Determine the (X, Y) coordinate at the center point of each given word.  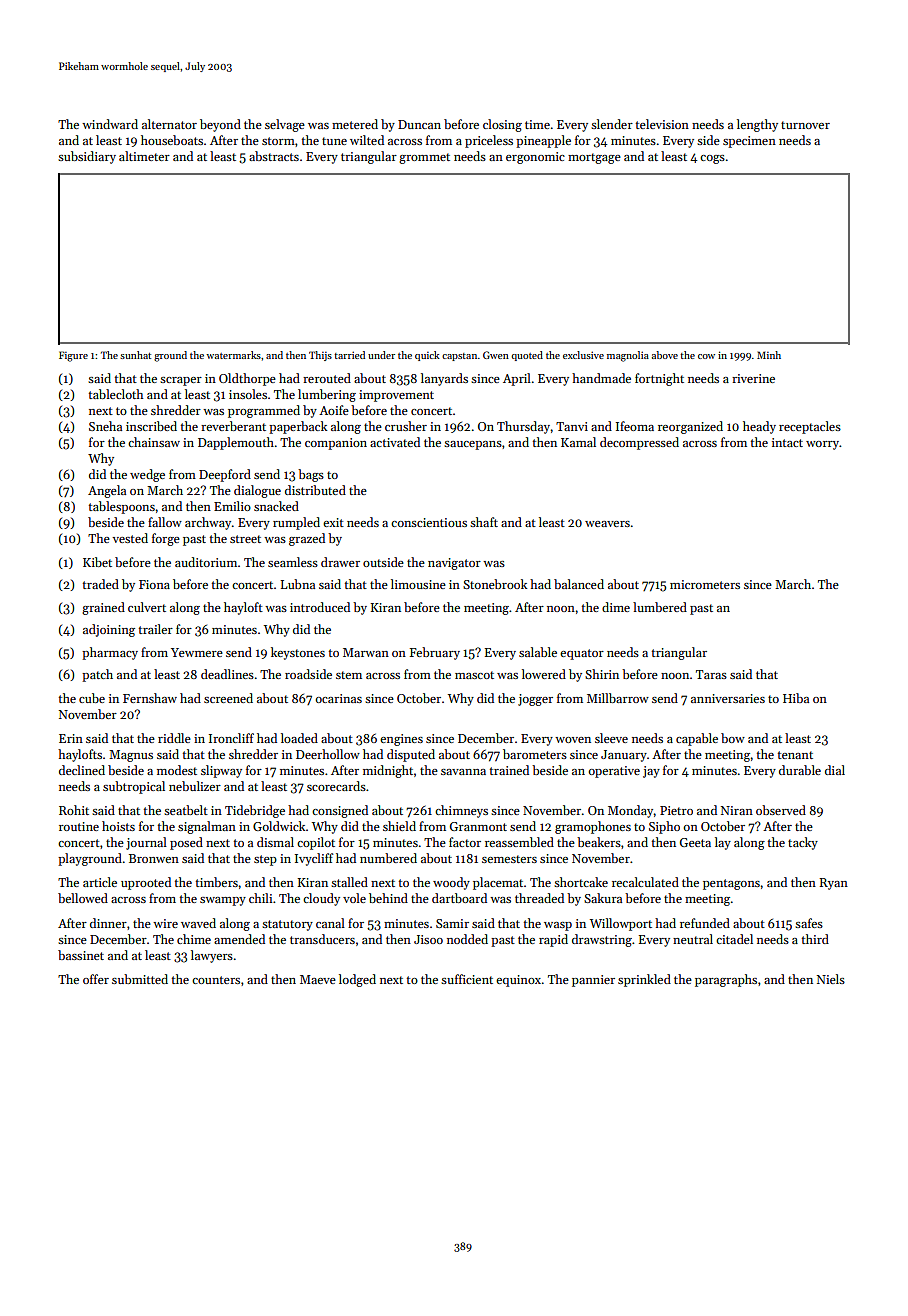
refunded (705, 923)
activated (395, 442)
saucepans (473, 445)
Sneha (105, 426)
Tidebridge (255, 811)
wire (165, 923)
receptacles (810, 427)
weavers (607, 524)
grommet (424, 158)
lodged (357, 980)
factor (465, 842)
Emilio (232, 506)
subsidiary (87, 157)
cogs (712, 159)
